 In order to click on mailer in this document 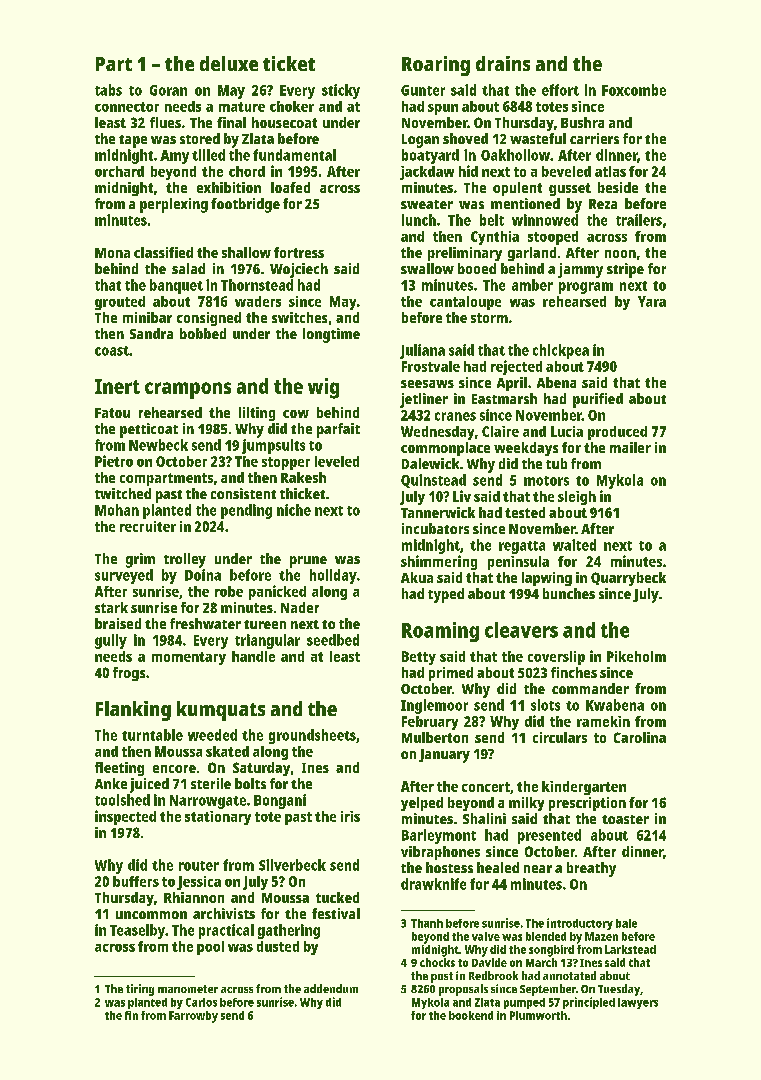, I will do `click(630, 447)`.
